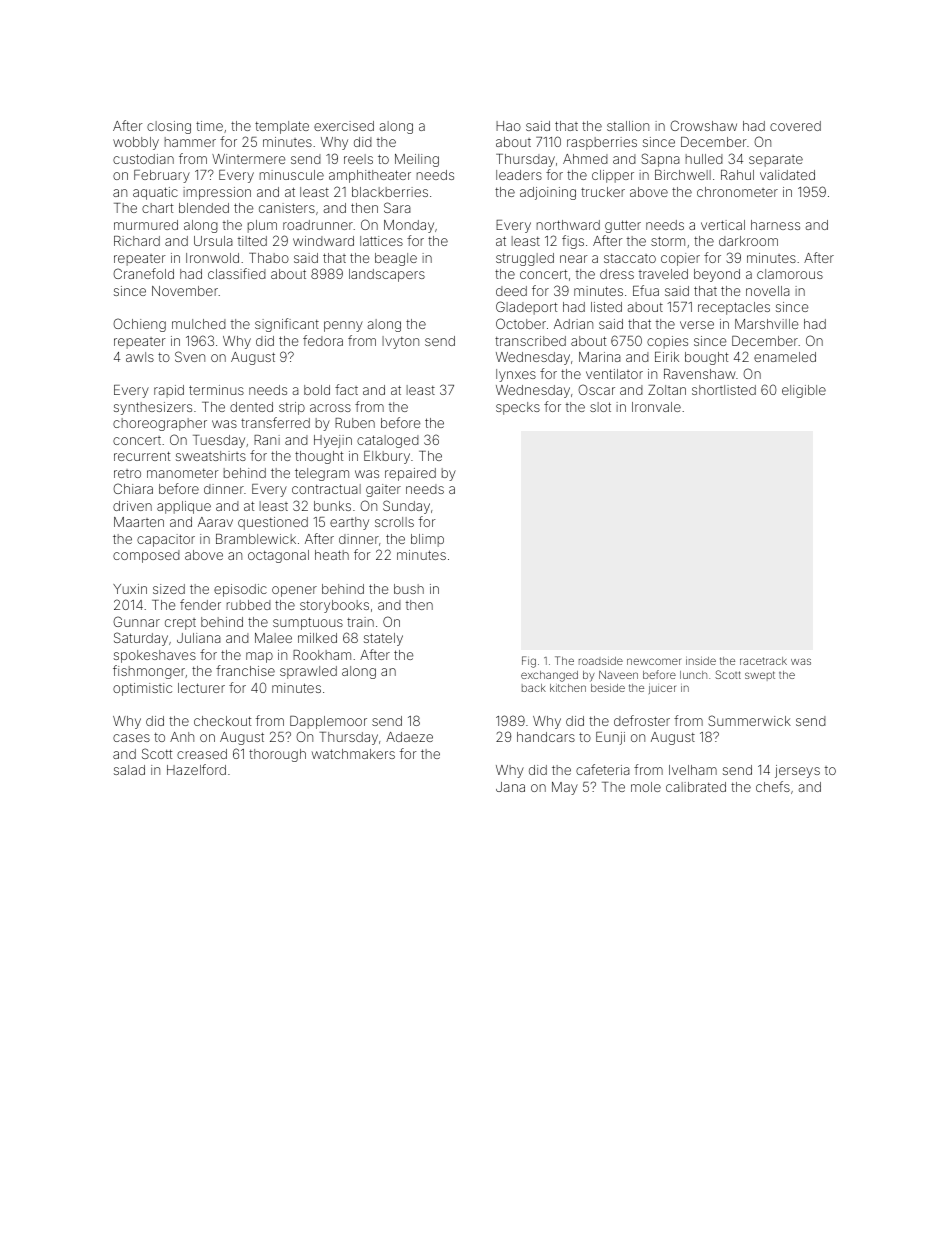  What do you see at coordinates (785, 357) in the screenshot?
I see `enameled` at bounding box center [785, 357].
